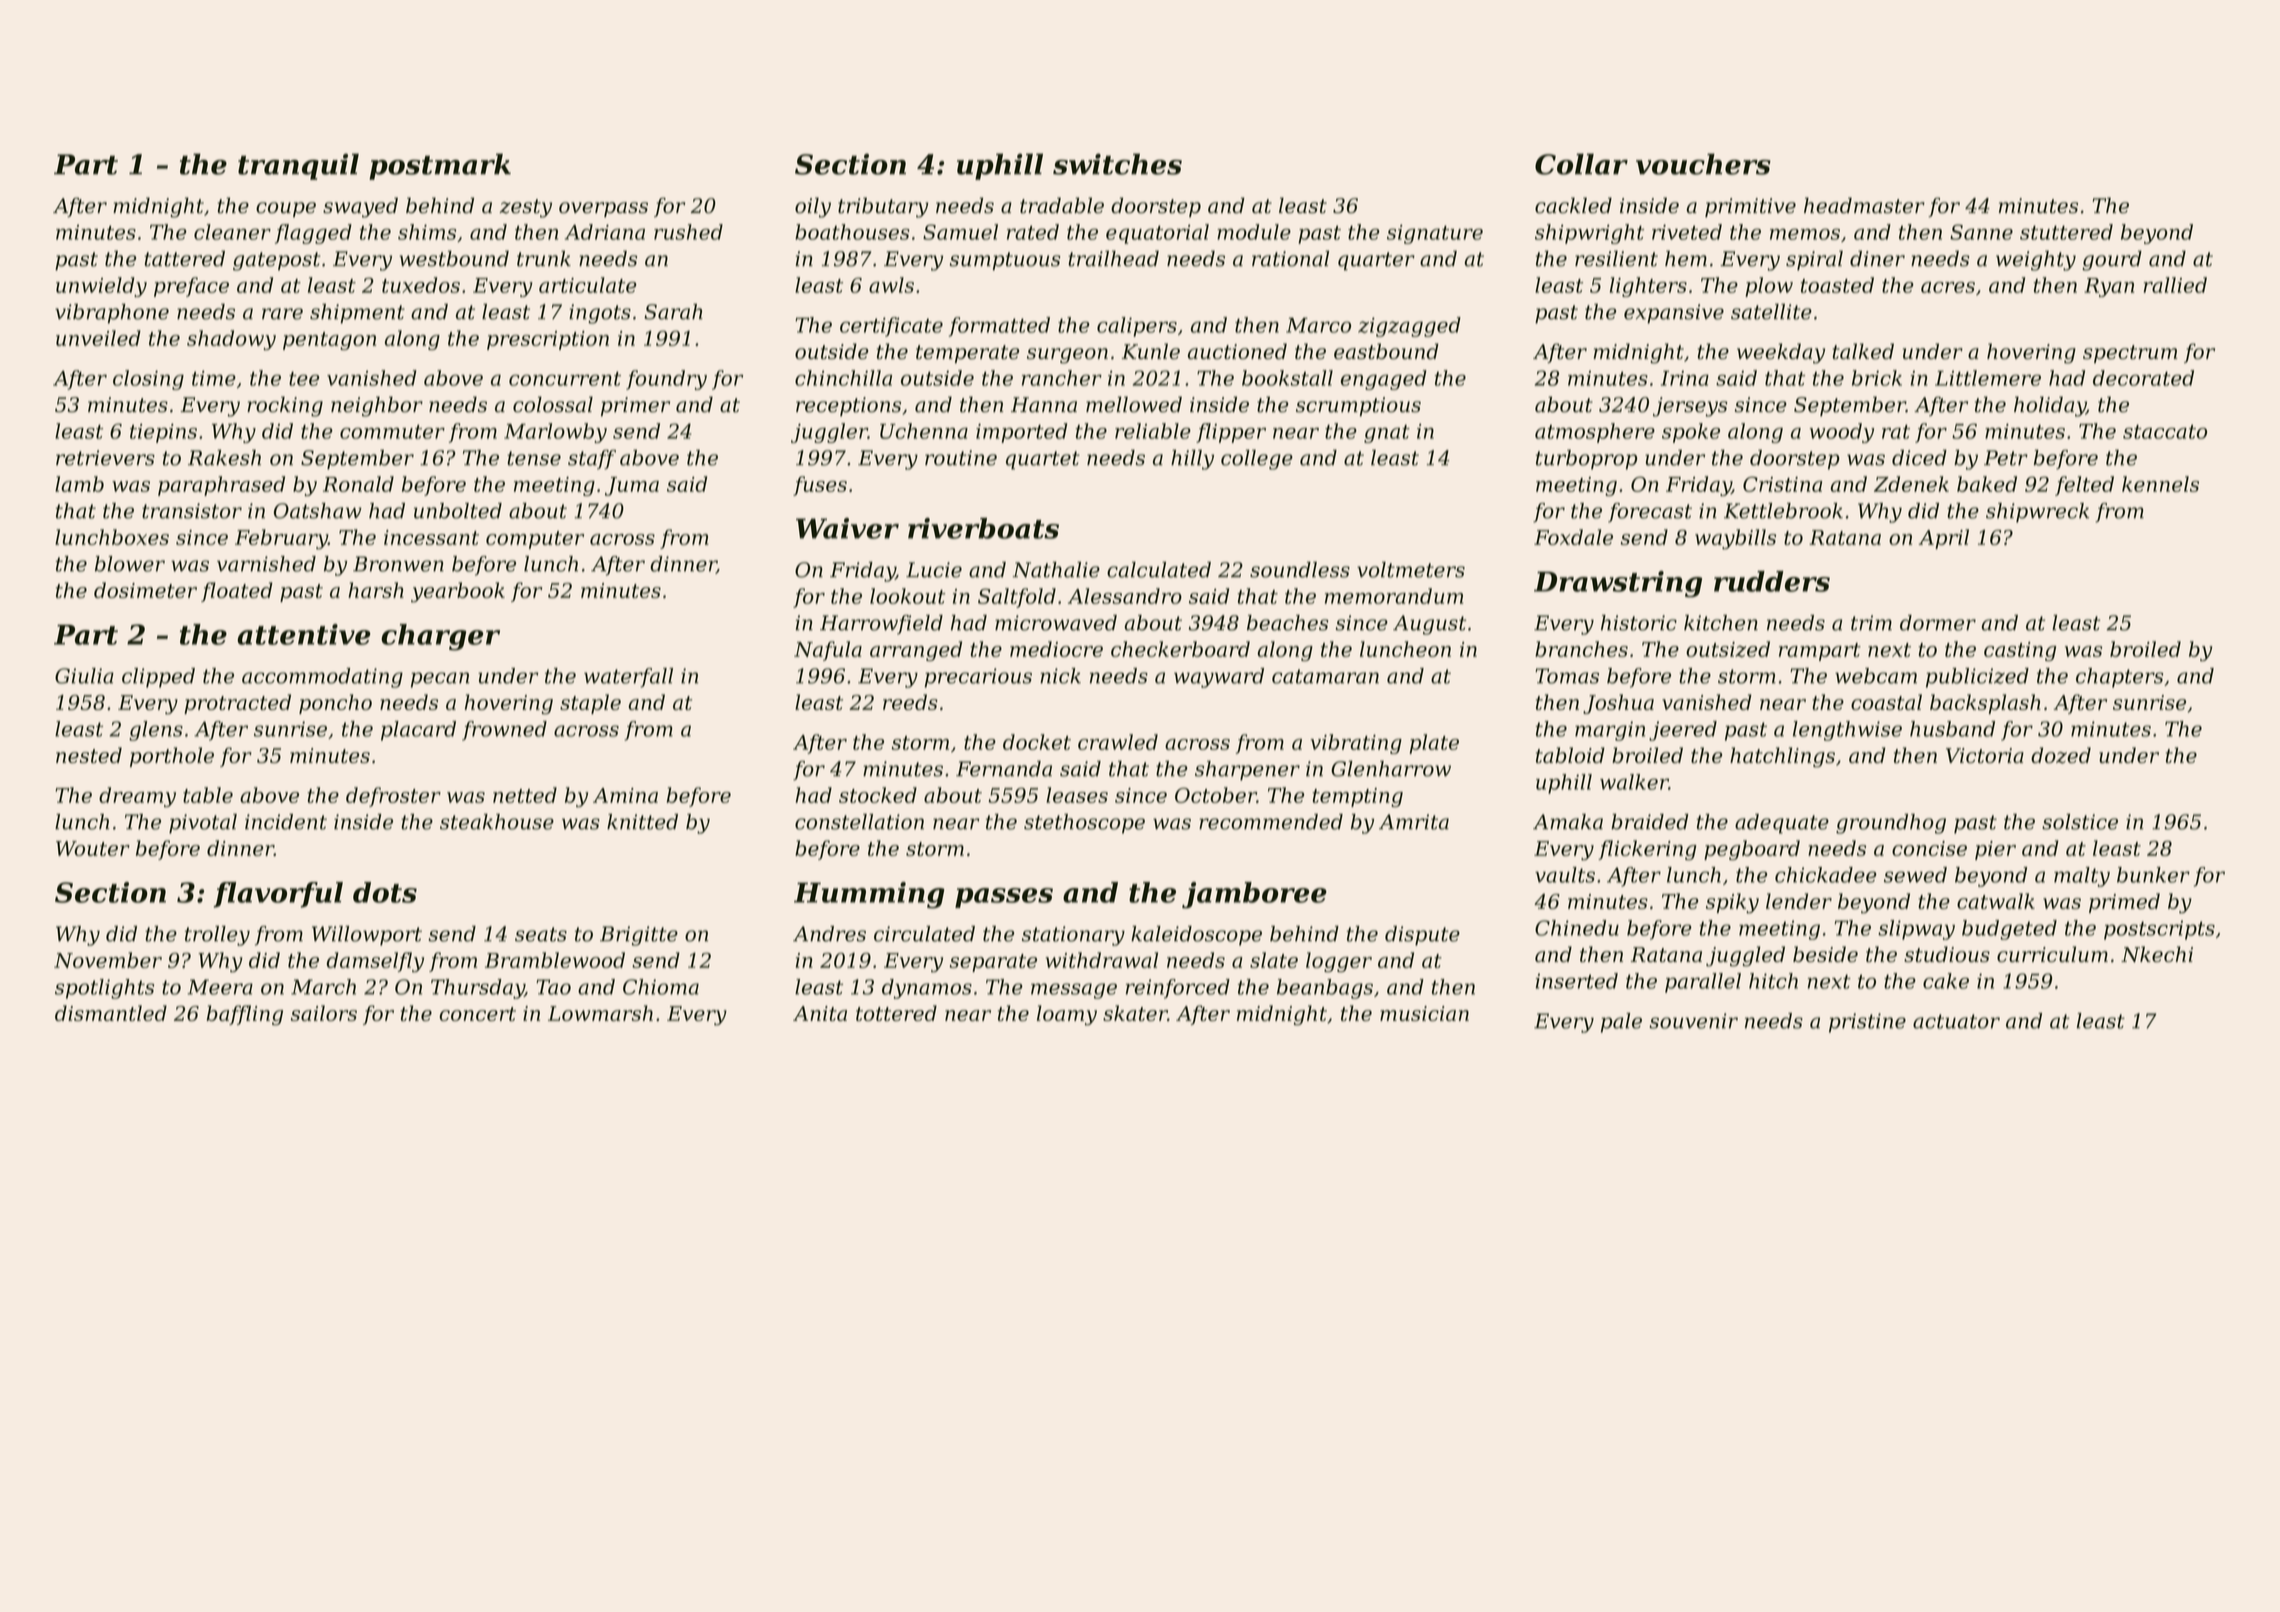 This image has height=1612, width=2280. Describe the element at coordinates (1589, 234) in the image. I see `shipwright` at that location.
